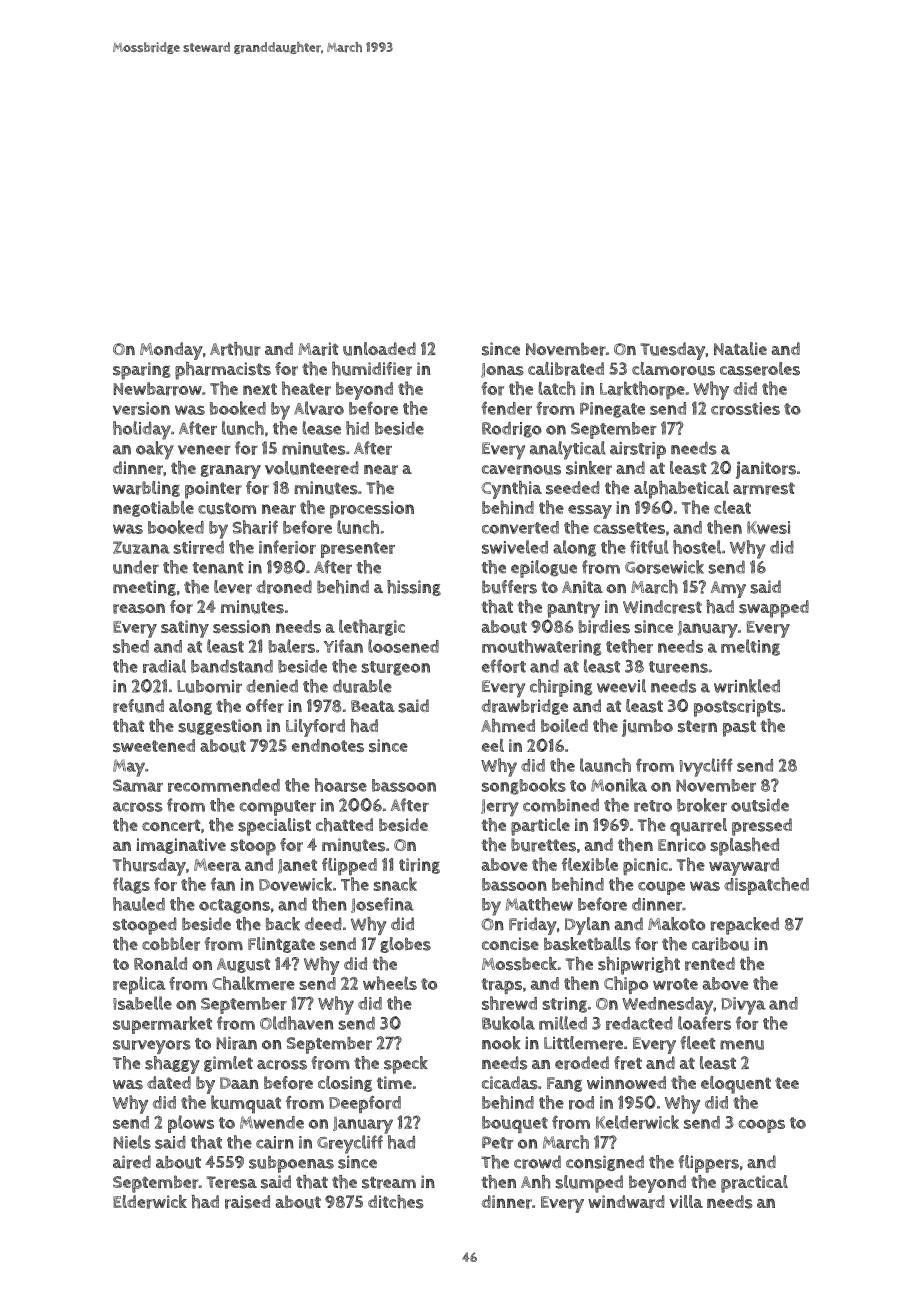  What do you see at coordinates (224, 785) in the screenshot?
I see `recommended` at bounding box center [224, 785].
